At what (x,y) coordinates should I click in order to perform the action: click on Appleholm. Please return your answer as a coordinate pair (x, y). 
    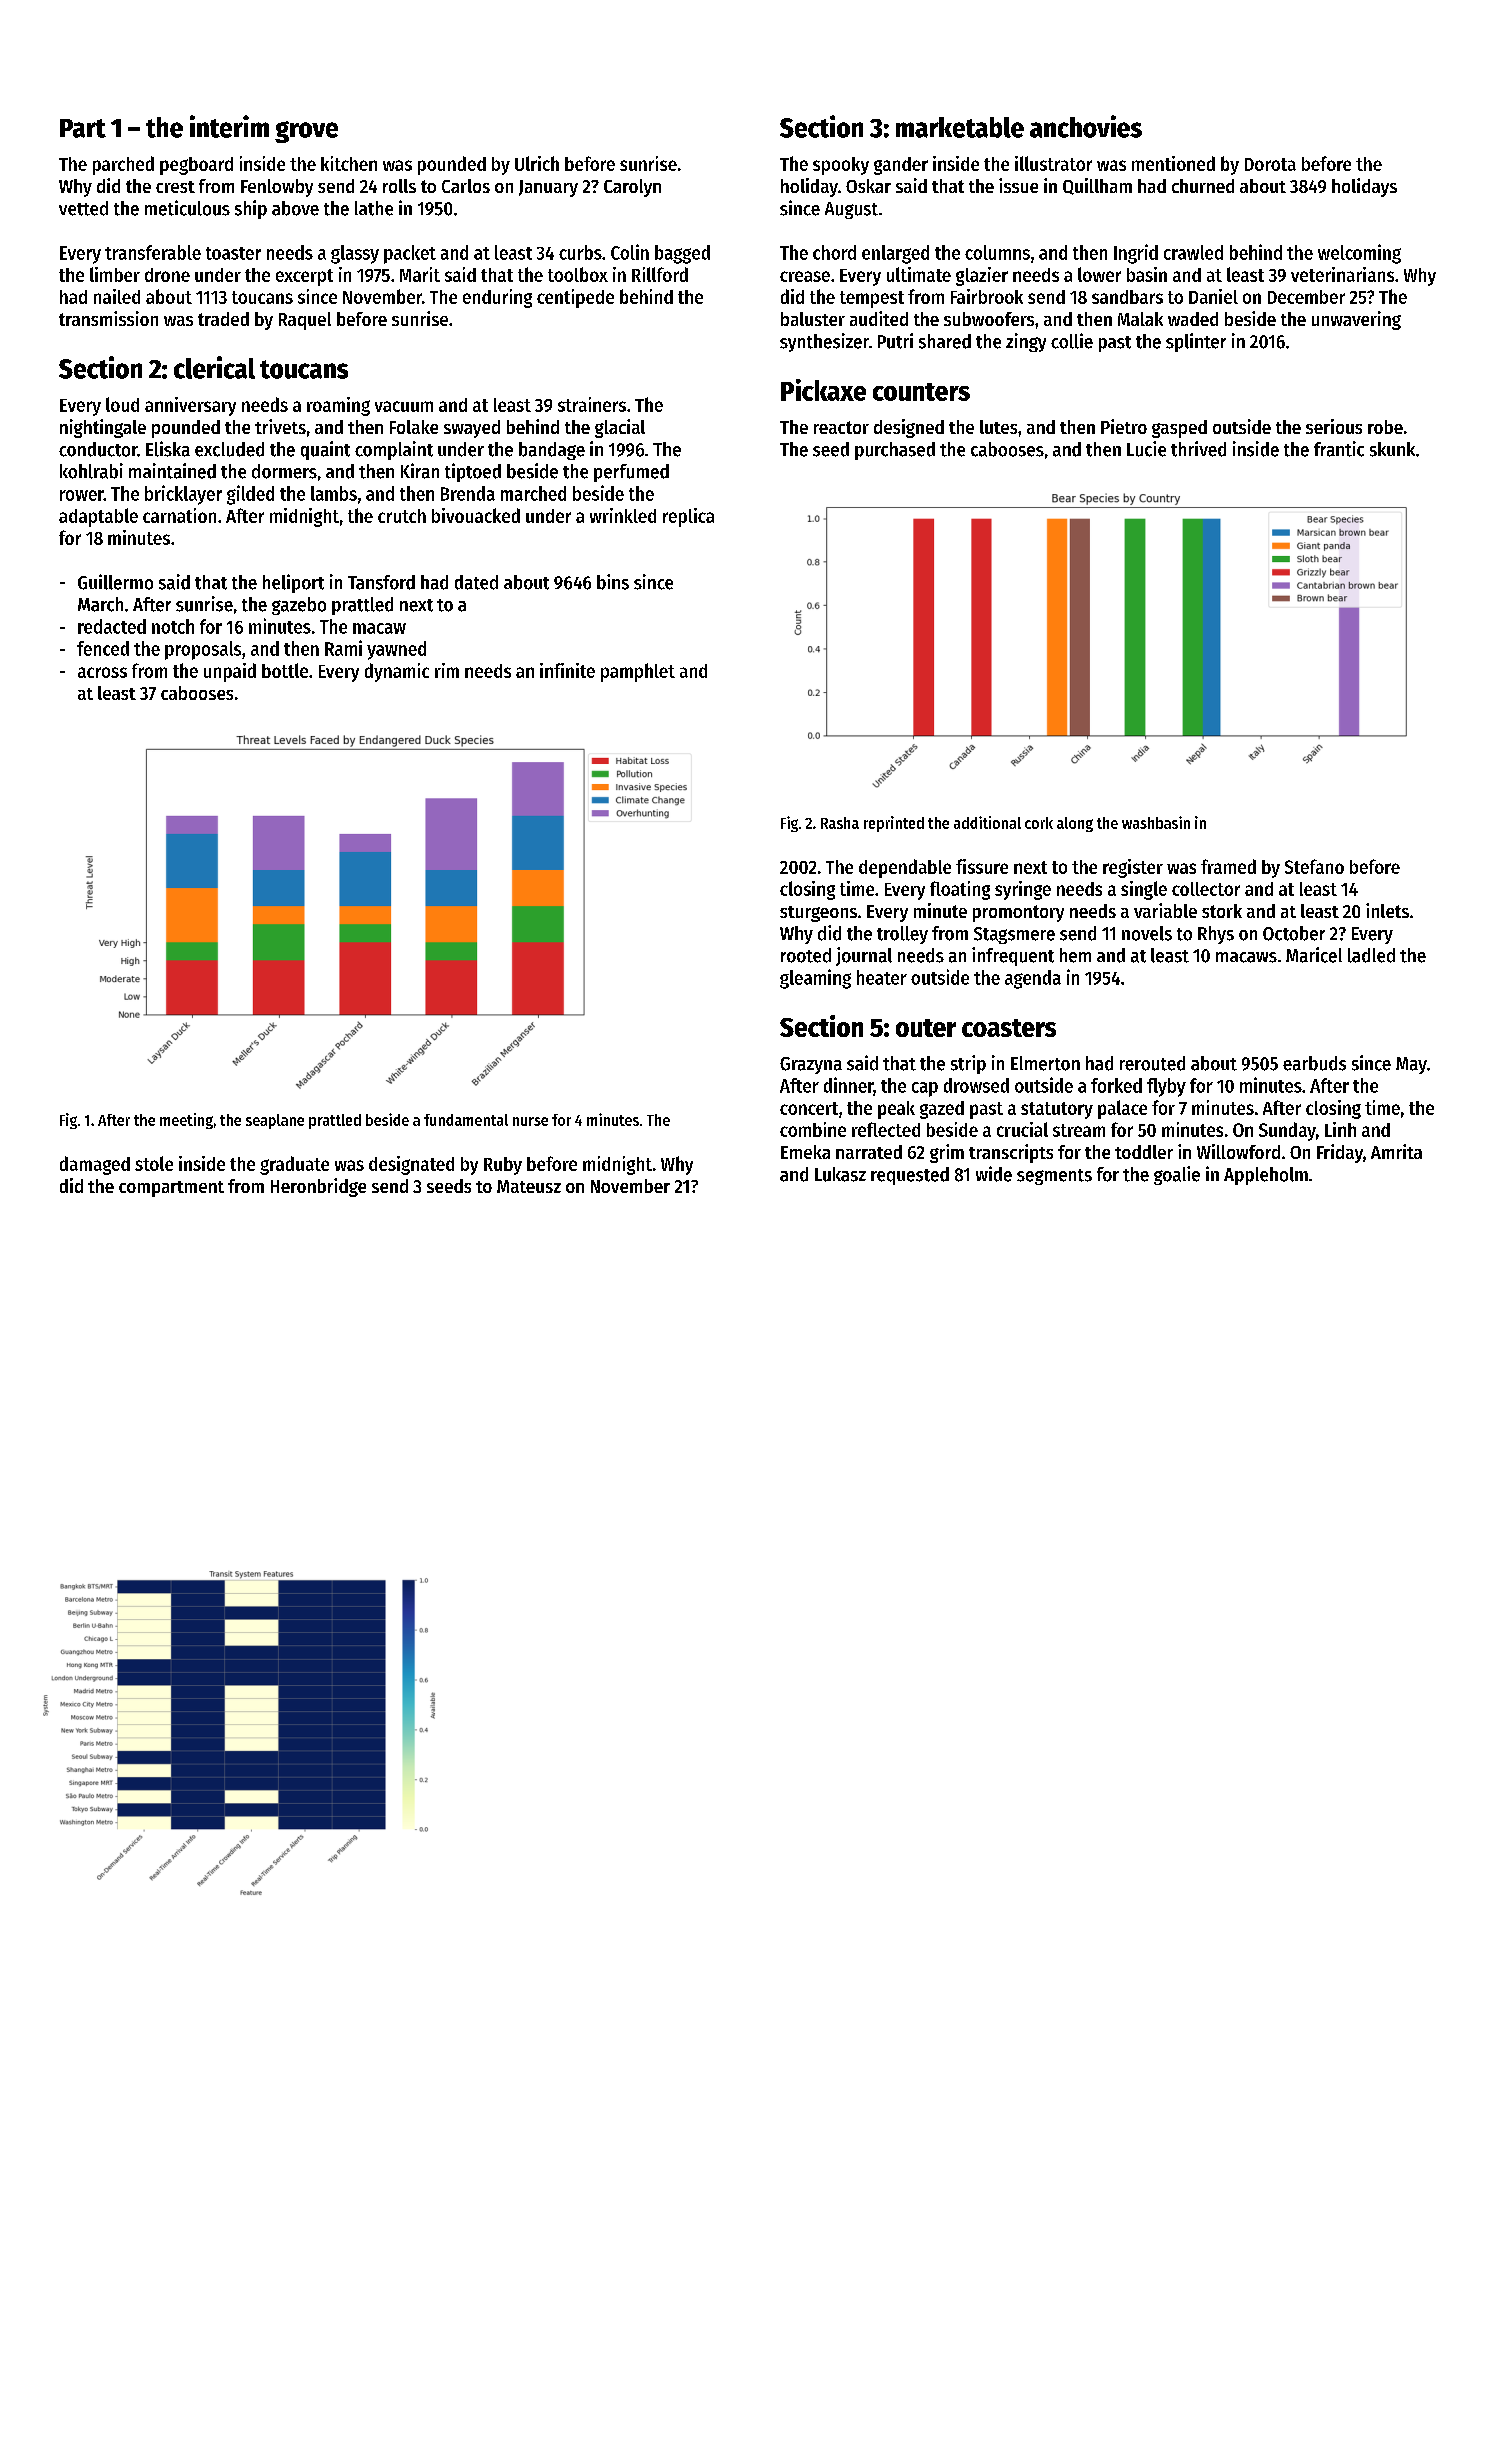
    Looking at the image, I should click on (1266, 1176).
